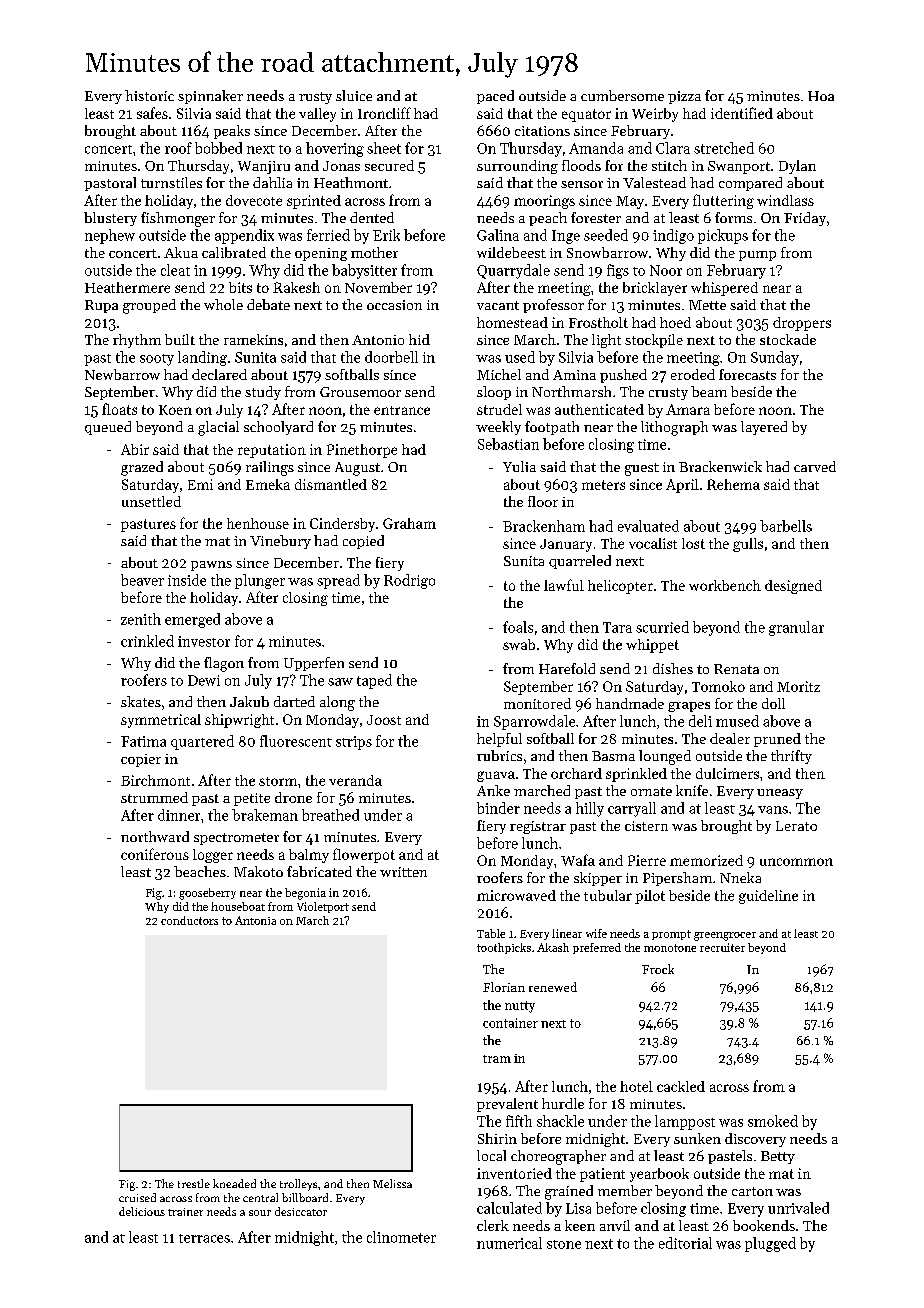 The height and width of the screenshot is (1308, 924). What do you see at coordinates (354, 95) in the screenshot?
I see `sluice` at bounding box center [354, 95].
